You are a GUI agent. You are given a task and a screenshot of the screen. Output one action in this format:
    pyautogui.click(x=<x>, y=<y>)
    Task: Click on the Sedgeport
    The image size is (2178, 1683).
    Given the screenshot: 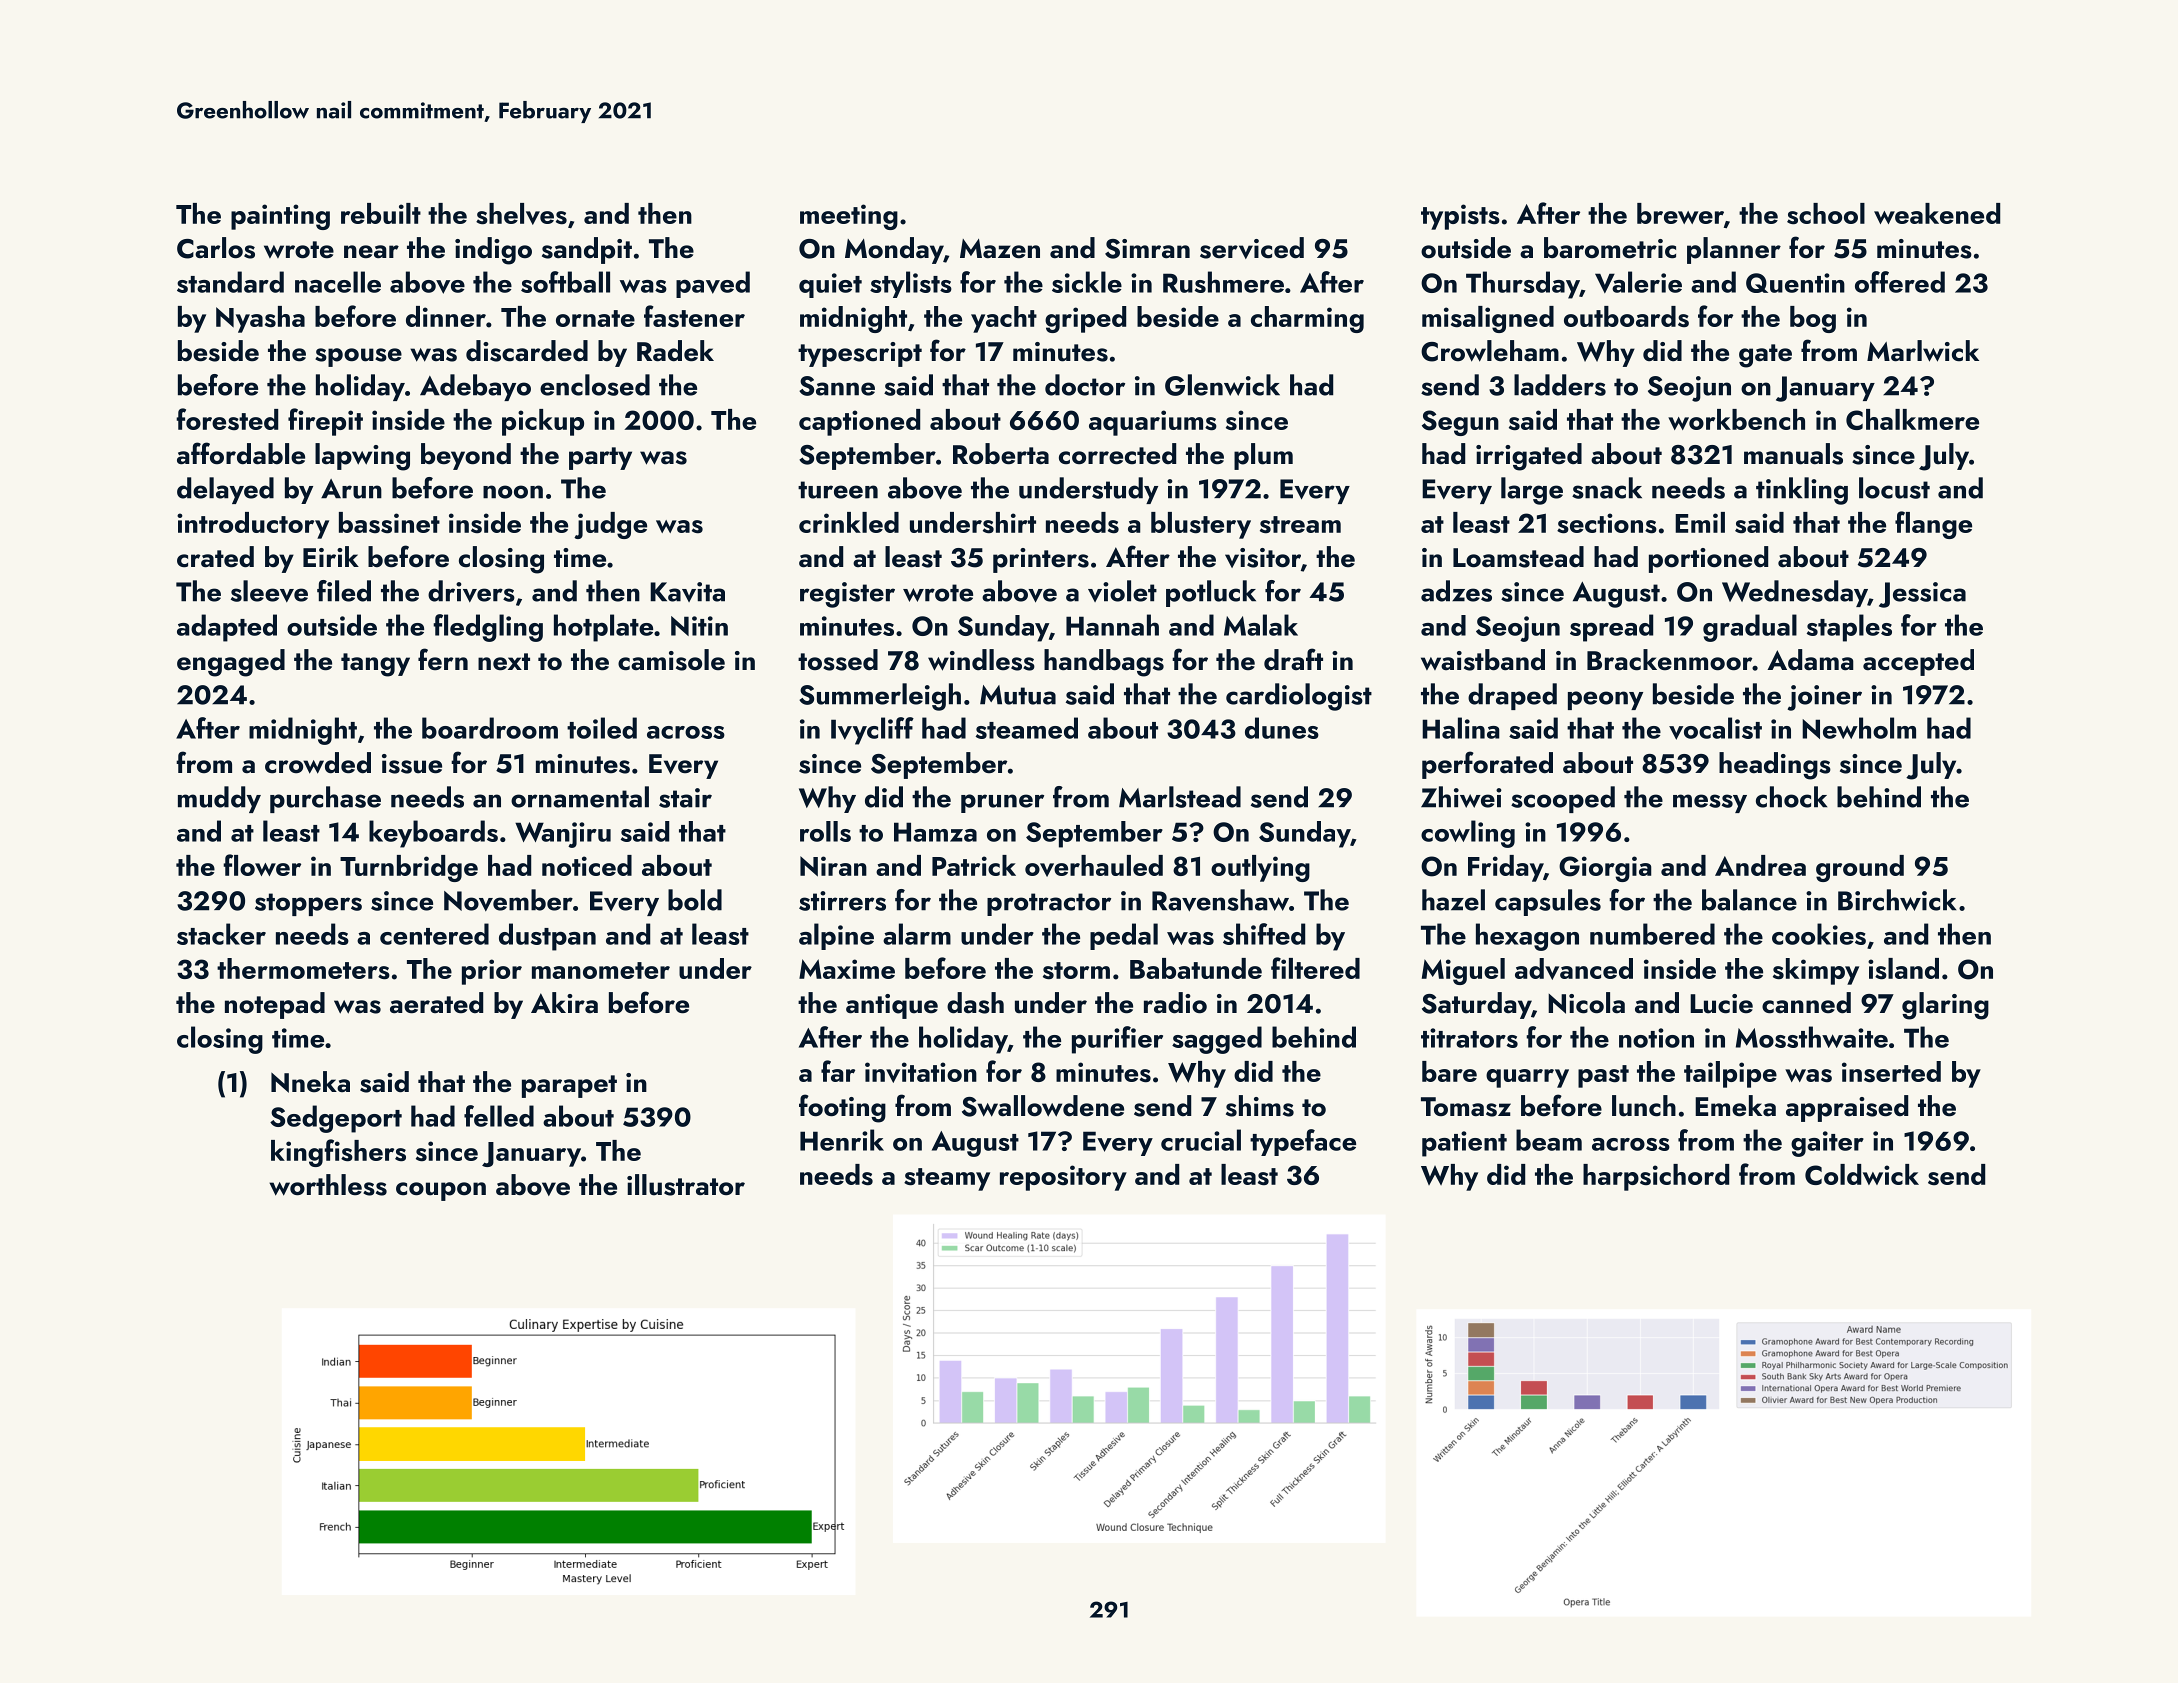 What is the action you would take?
    pyautogui.click(x=336, y=1119)
